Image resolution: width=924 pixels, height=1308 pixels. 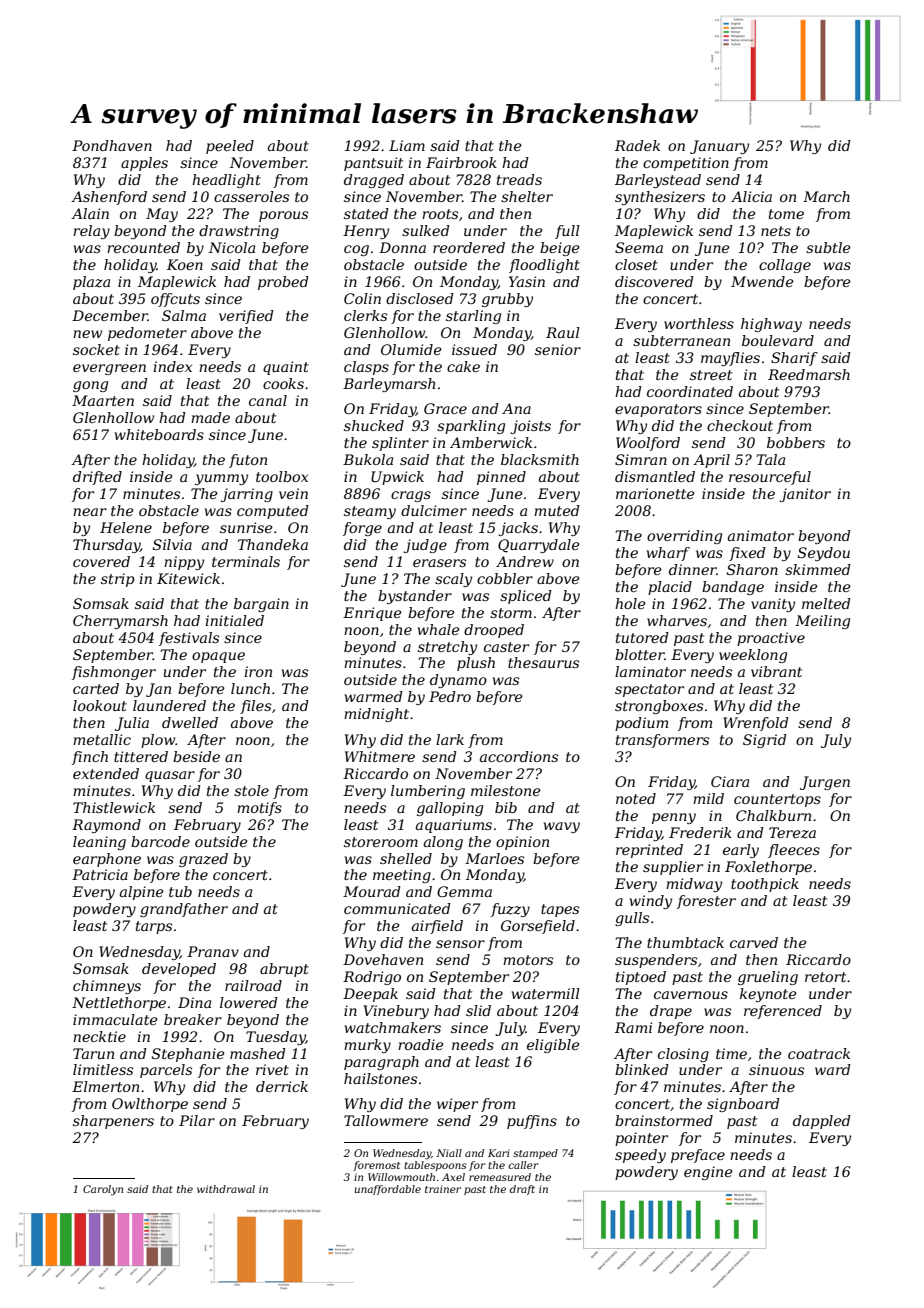 What do you see at coordinates (683, 1055) in the screenshot?
I see `closing` at bounding box center [683, 1055].
